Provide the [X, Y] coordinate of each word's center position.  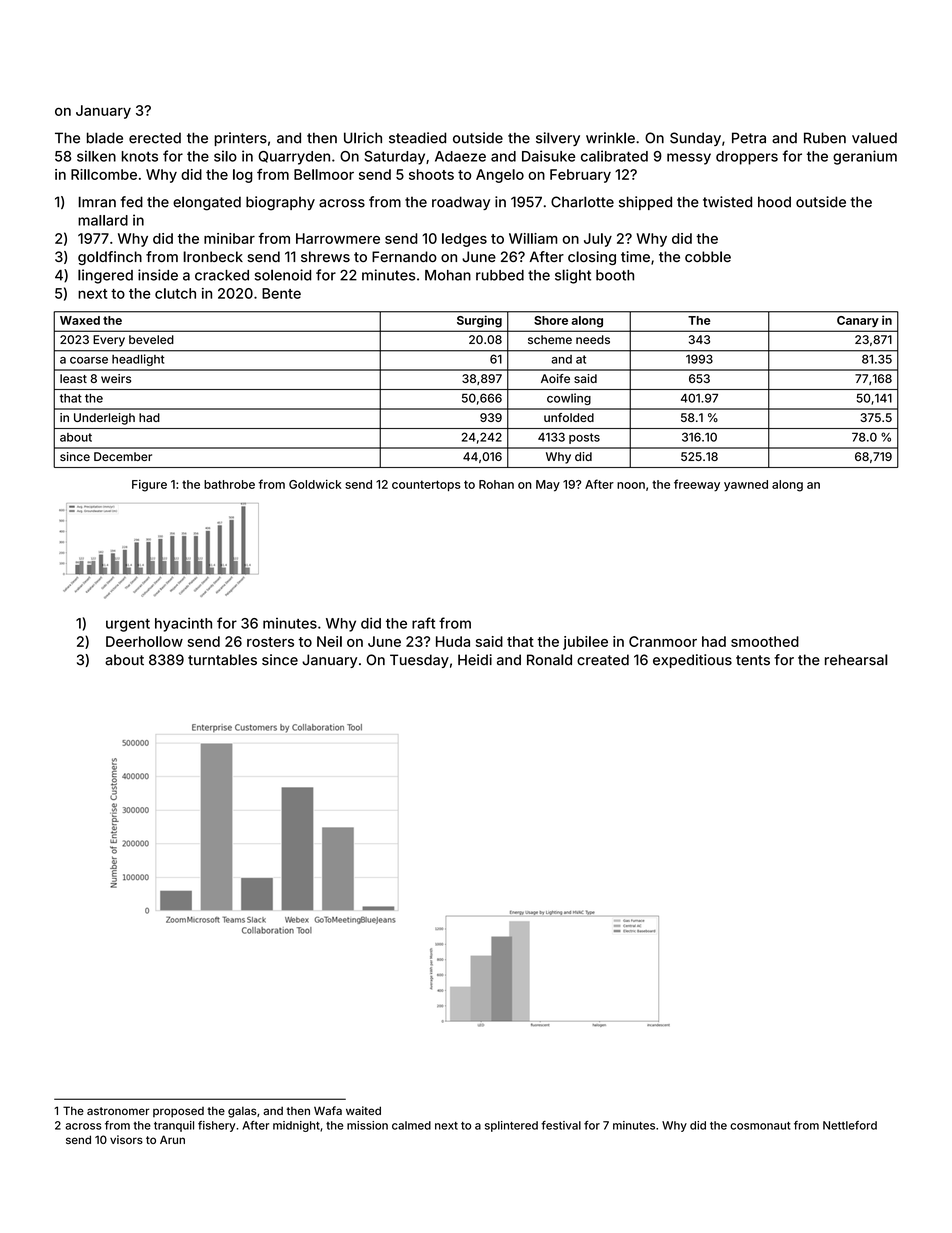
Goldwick [315, 484]
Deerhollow [144, 641]
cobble [708, 256]
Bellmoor [324, 174]
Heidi [475, 660]
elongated [207, 203]
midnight [296, 1126]
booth [615, 275]
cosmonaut [760, 1126]
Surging [479, 321]
